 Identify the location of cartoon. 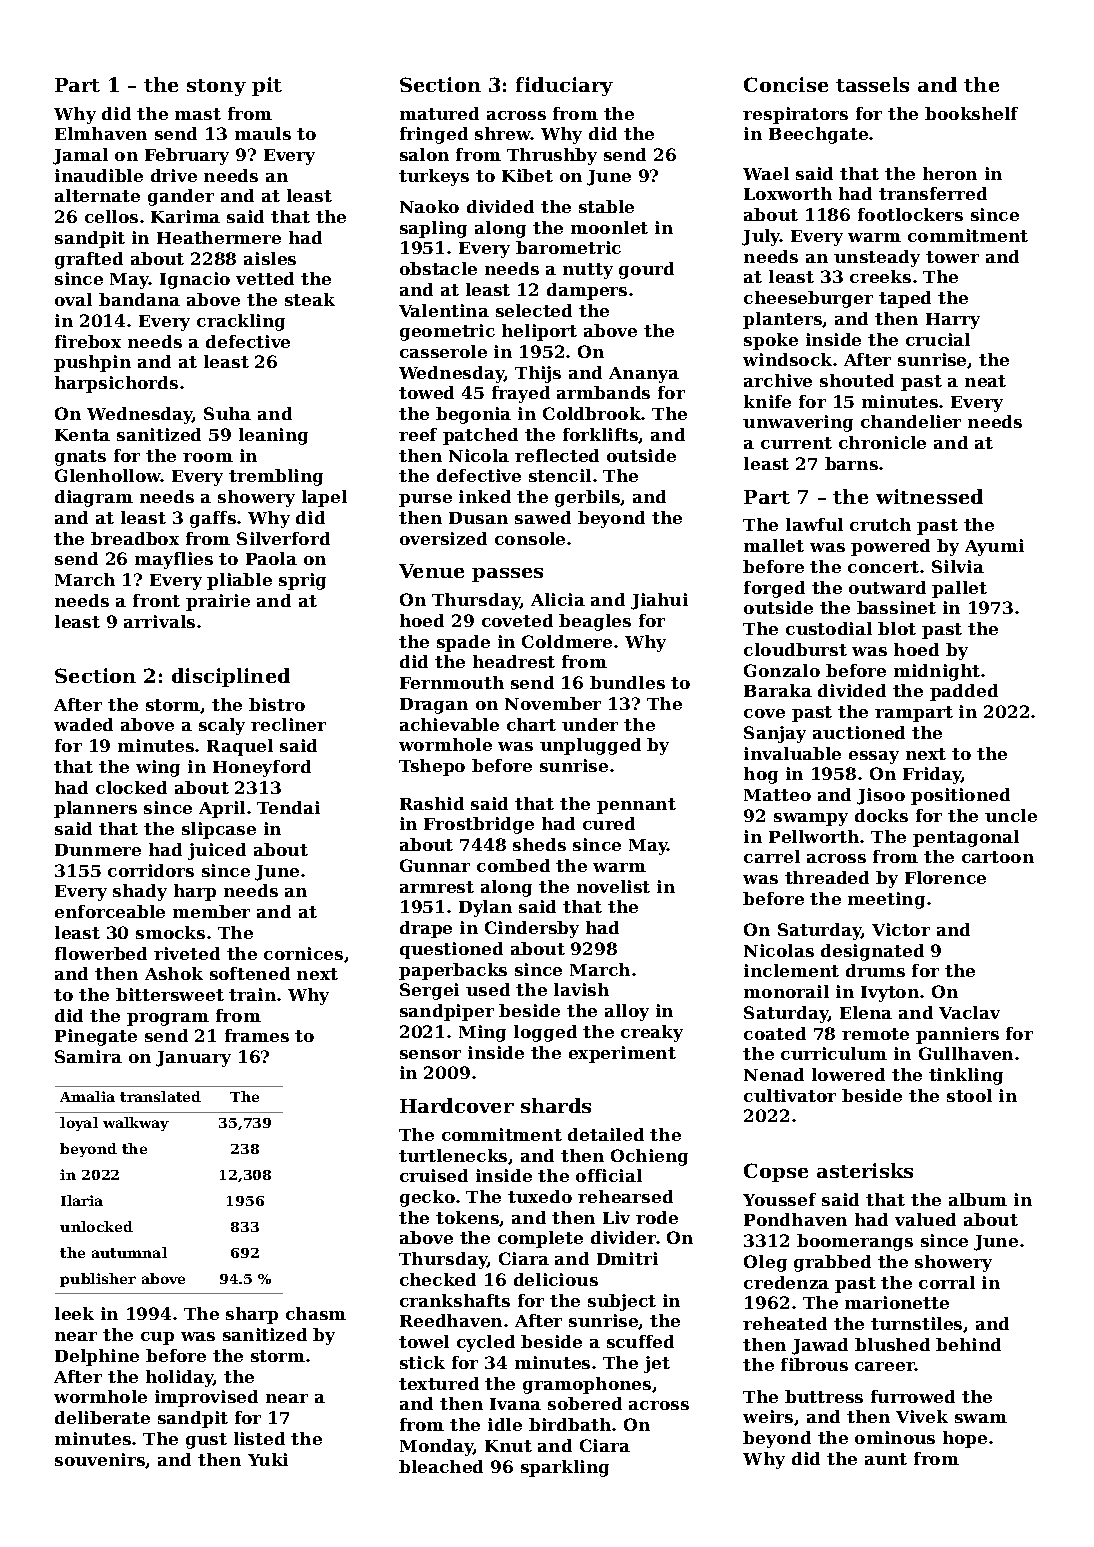
(998, 857).
